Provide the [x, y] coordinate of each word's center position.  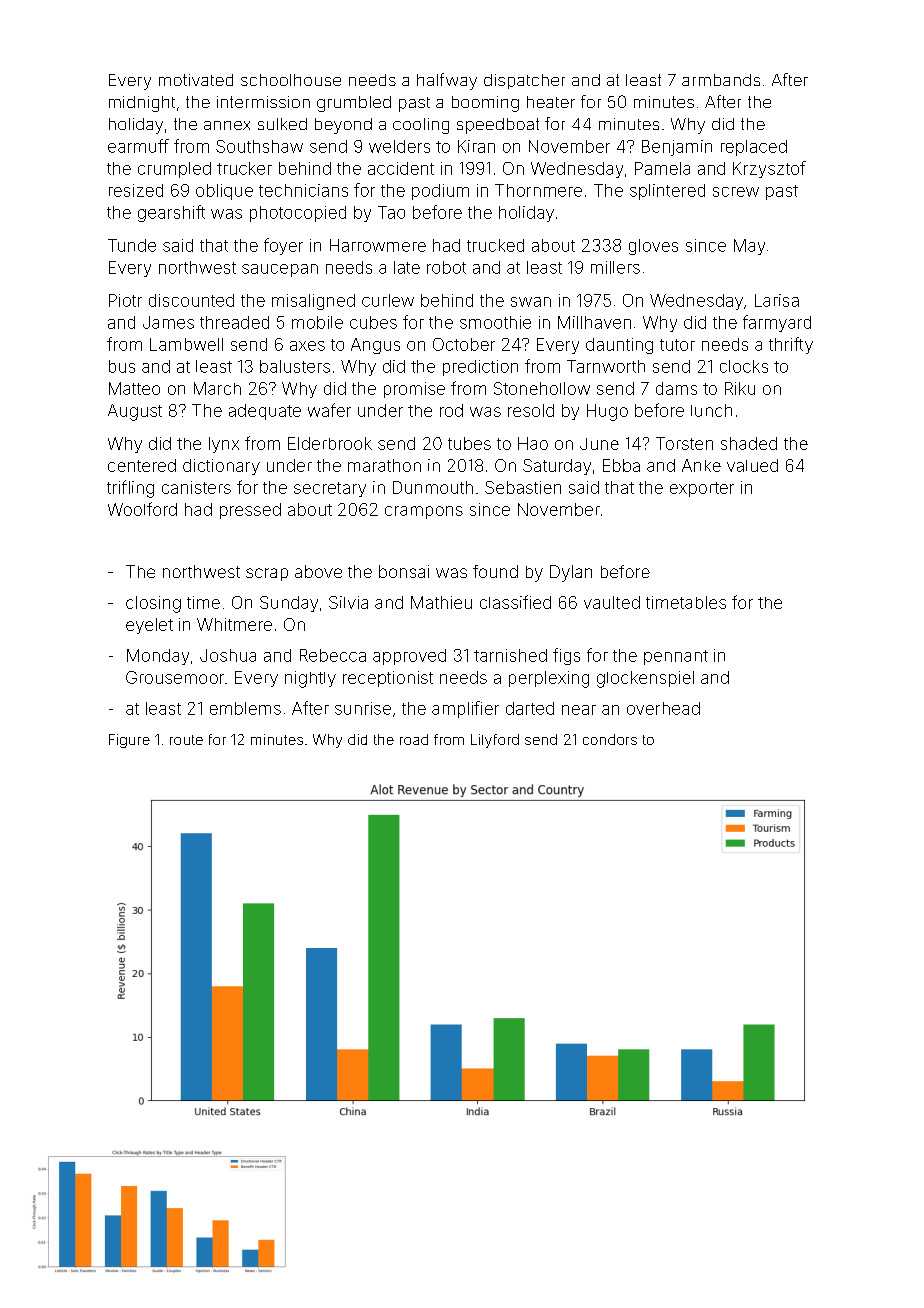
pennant [676, 657]
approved [409, 657]
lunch [711, 410]
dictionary [221, 467]
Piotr [125, 300]
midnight [142, 104]
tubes [469, 443]
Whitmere [234, 624]
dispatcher [524, 81]
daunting [619, 346]
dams [676, 388]
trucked [495, 245]
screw [736, 192]
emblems [245, 708]
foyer [283, 246]
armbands [721, 80]
